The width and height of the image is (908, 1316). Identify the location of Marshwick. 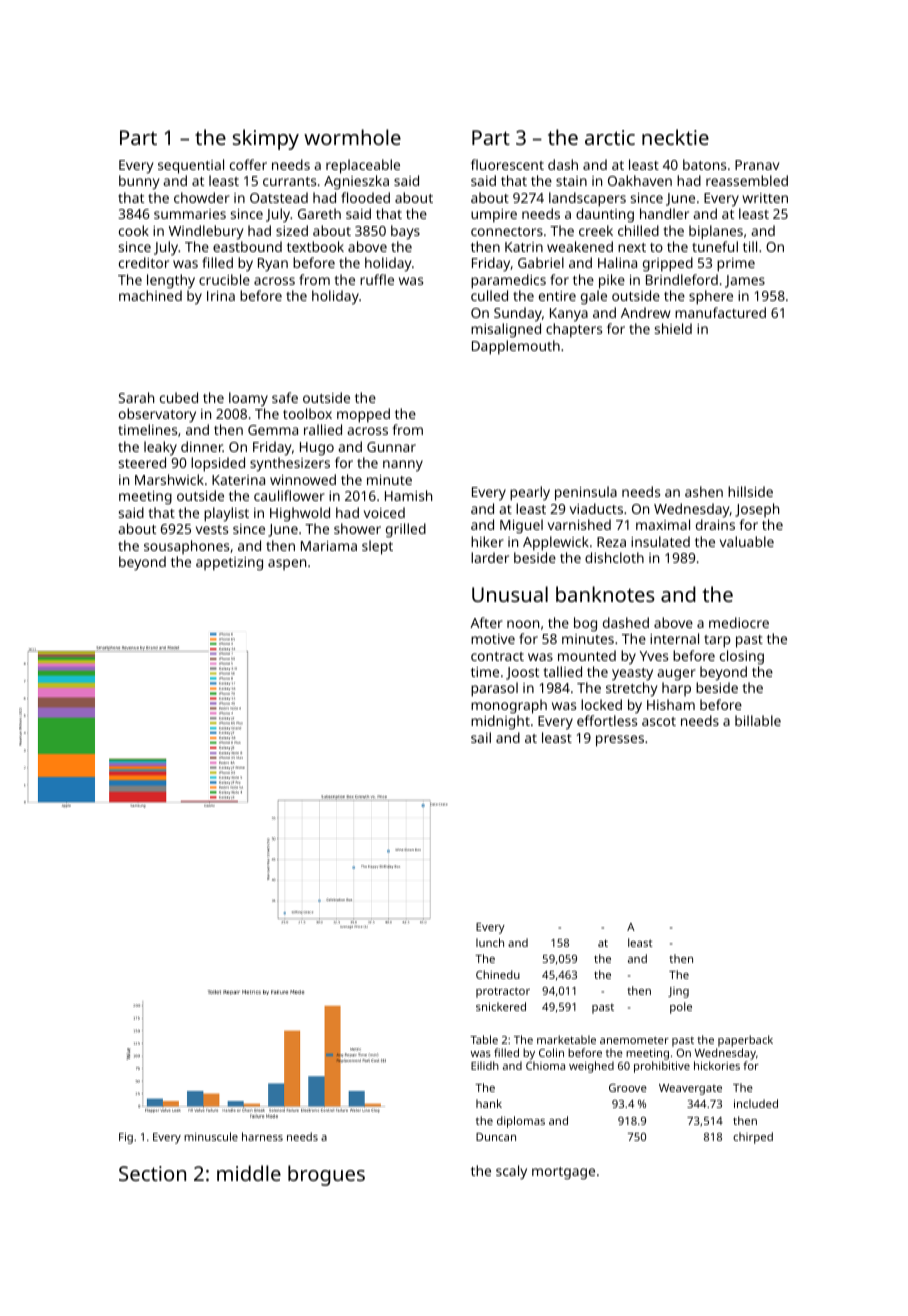
(169, 479).
